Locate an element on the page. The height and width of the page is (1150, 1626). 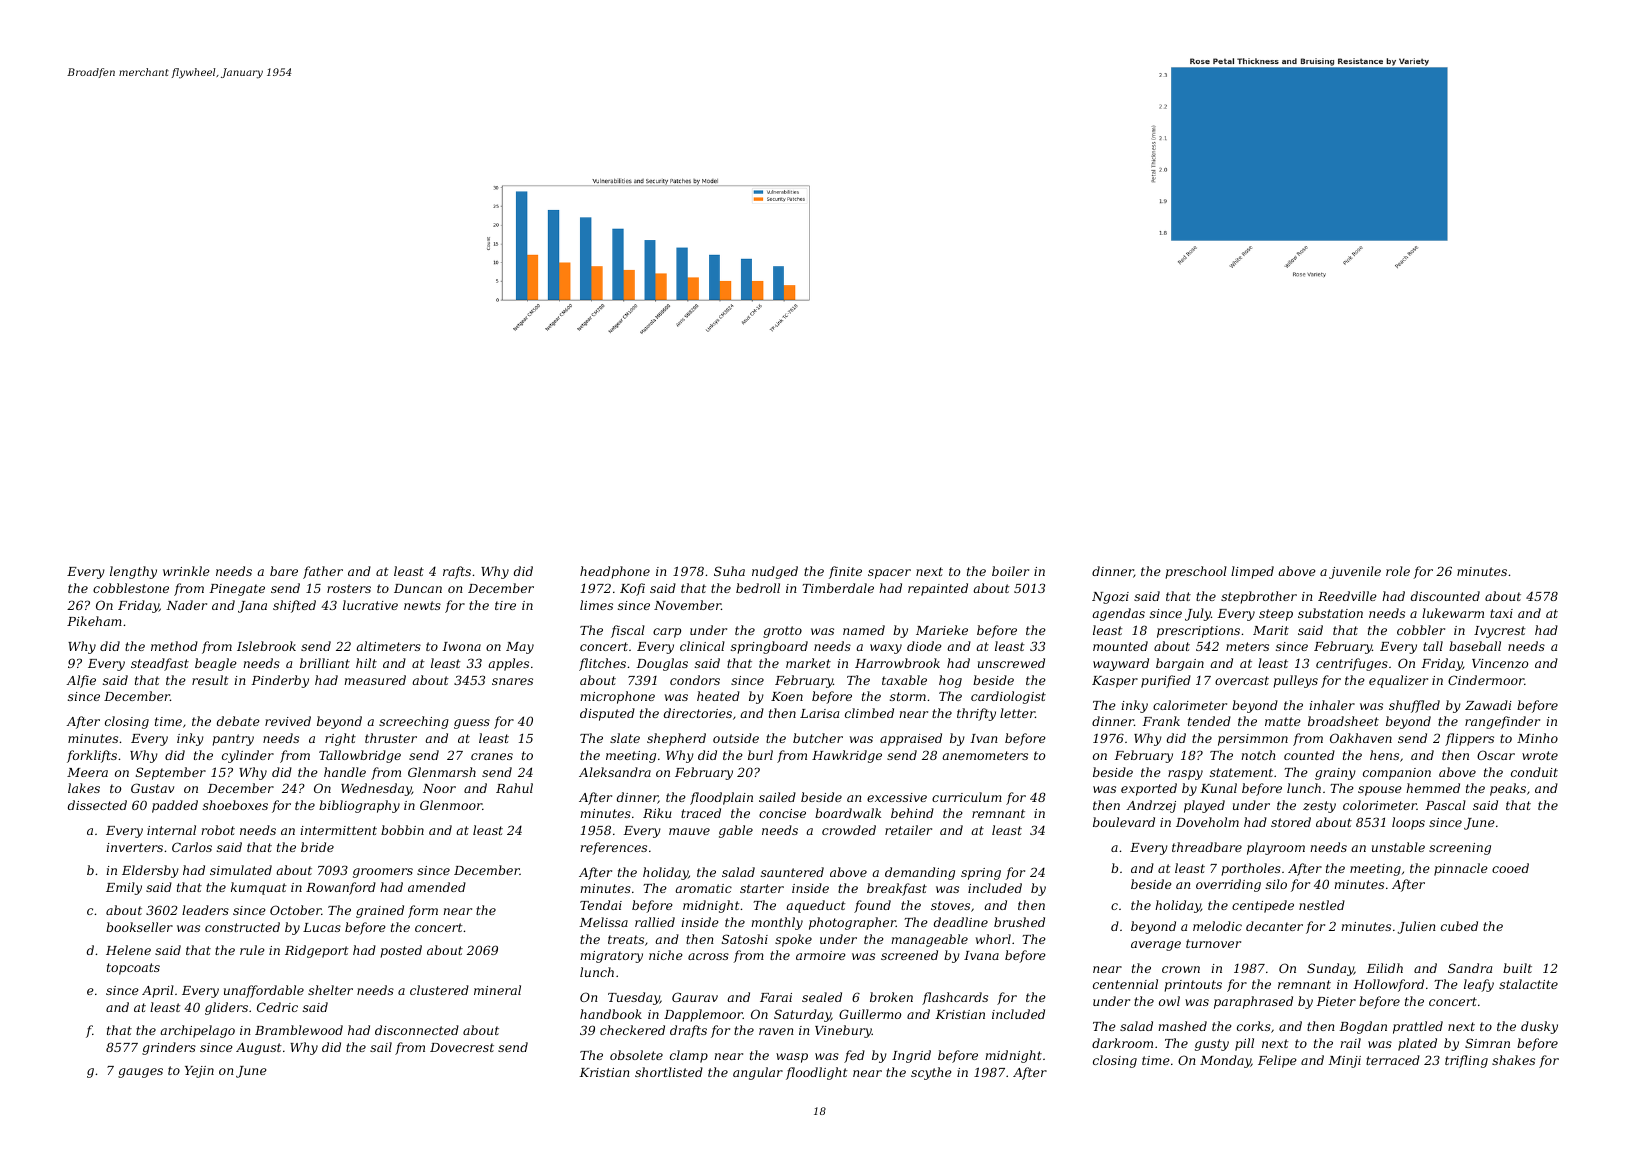
cobblestone is located at coordinates (131, 588).
